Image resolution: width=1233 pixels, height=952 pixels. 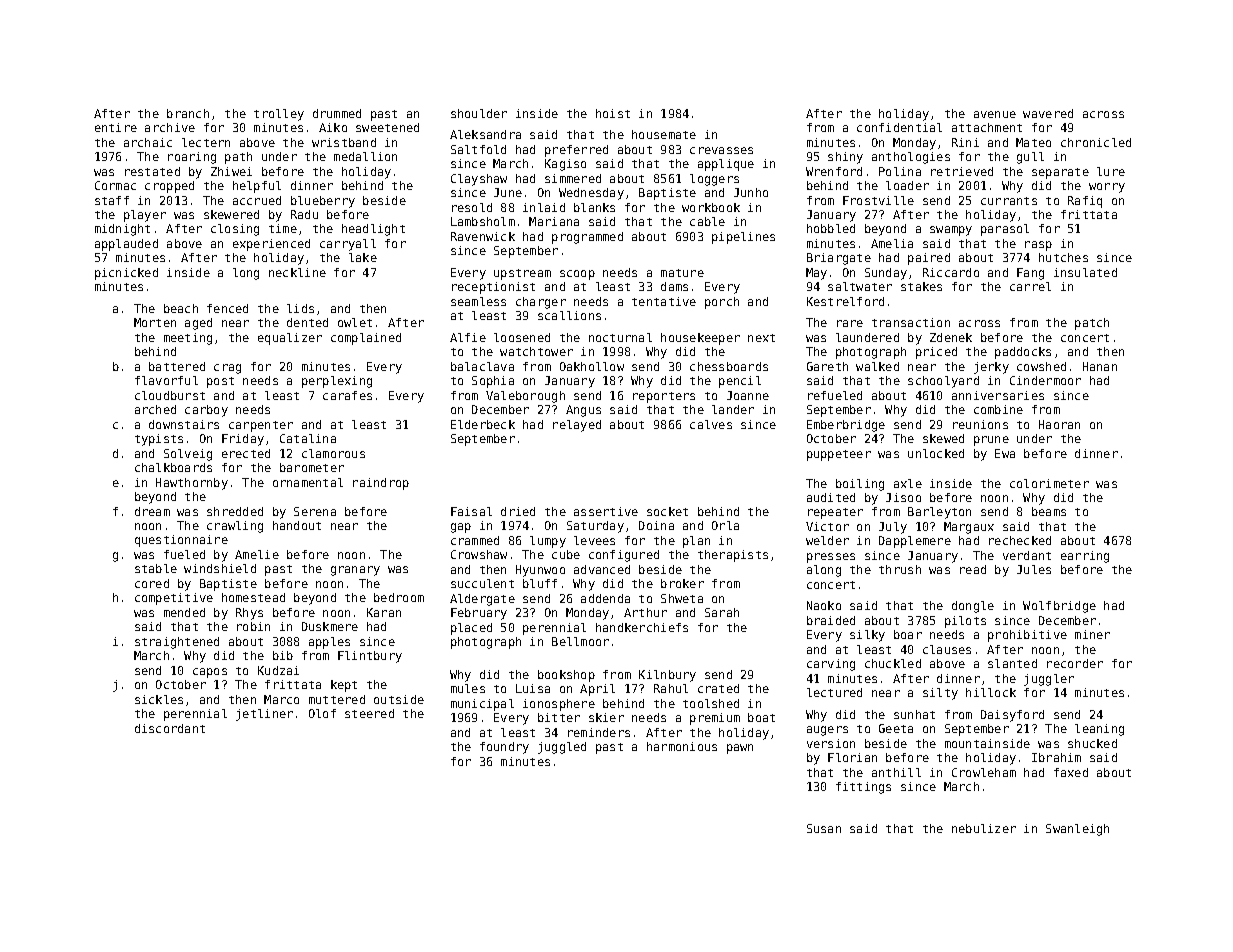 I want to click on trolley, so click(x=279, y=115).
